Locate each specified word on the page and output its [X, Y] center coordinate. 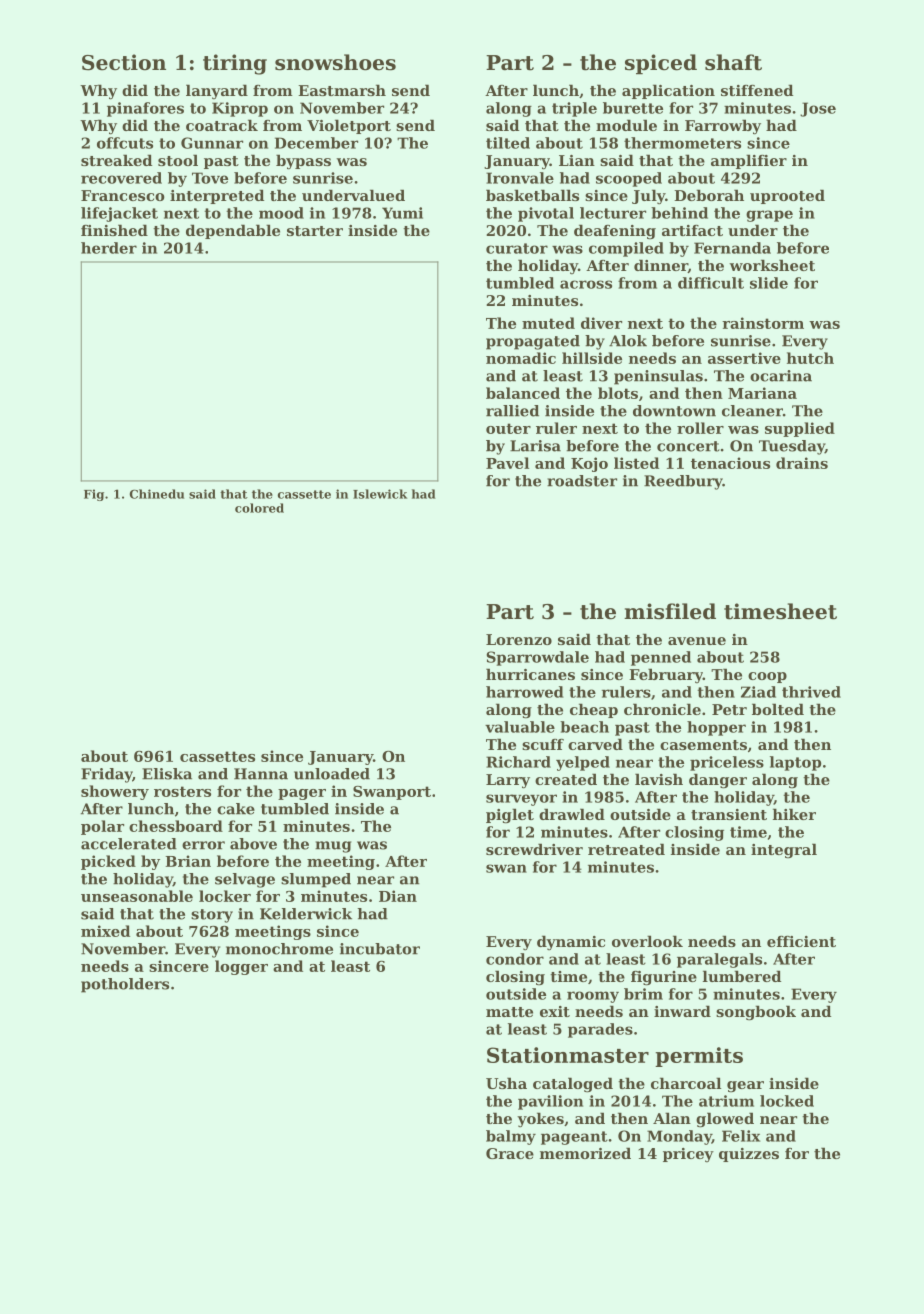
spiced [661, 64]
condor [515, 959]
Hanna [261, 774]
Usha [506, 1083]
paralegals [719, 960]
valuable [520, 727]
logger [241, 967]
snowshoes [335, 62]
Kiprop [240, 109]
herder [109, 248]
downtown [674, 411]
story [212, 916]
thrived [811, 692]
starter [315, 231]
